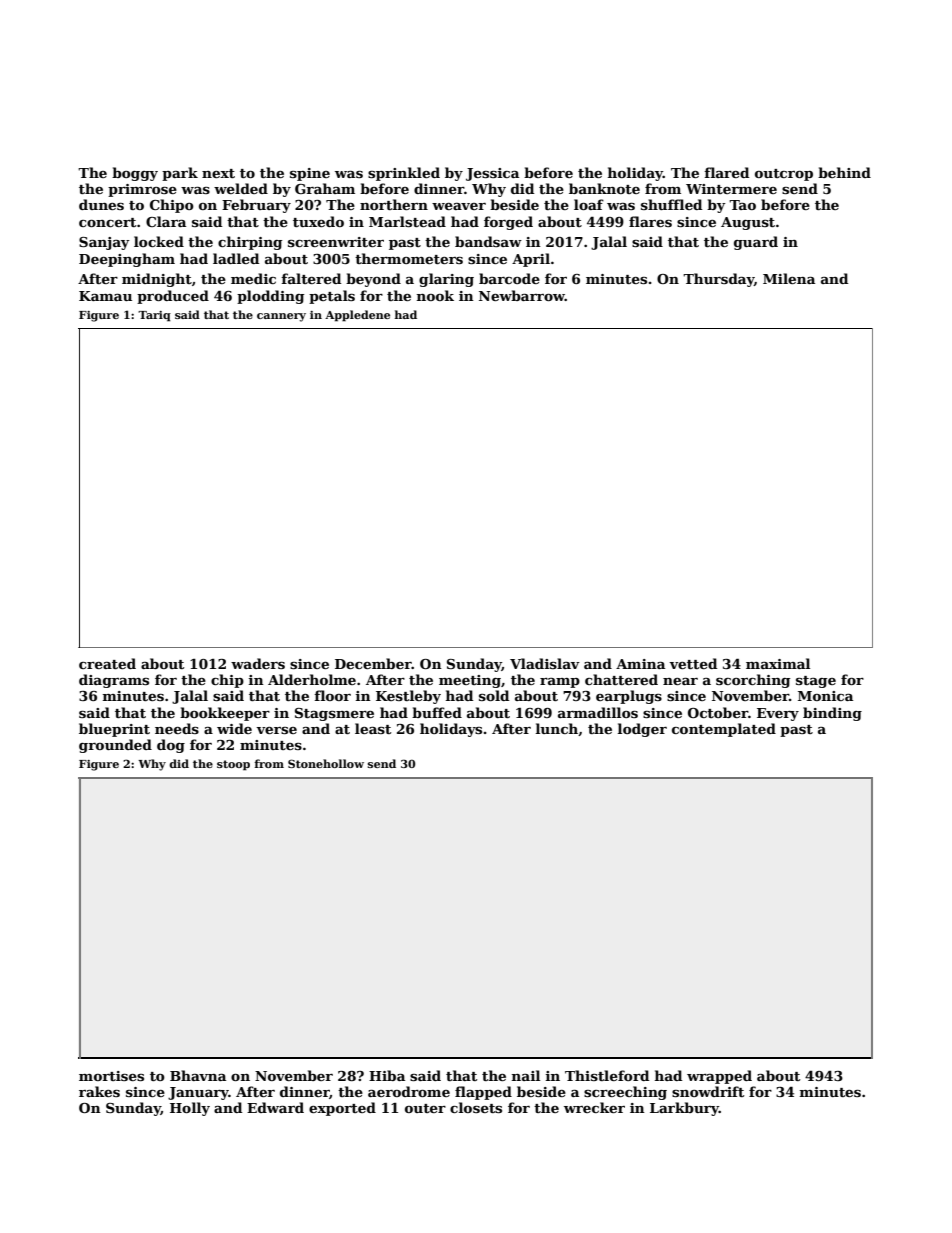 This screenshot has width=952, height=1233. What do you see at coordinates (789, 278) in the screenshot?
I see `Milena` at bounding box center [789, 278].
